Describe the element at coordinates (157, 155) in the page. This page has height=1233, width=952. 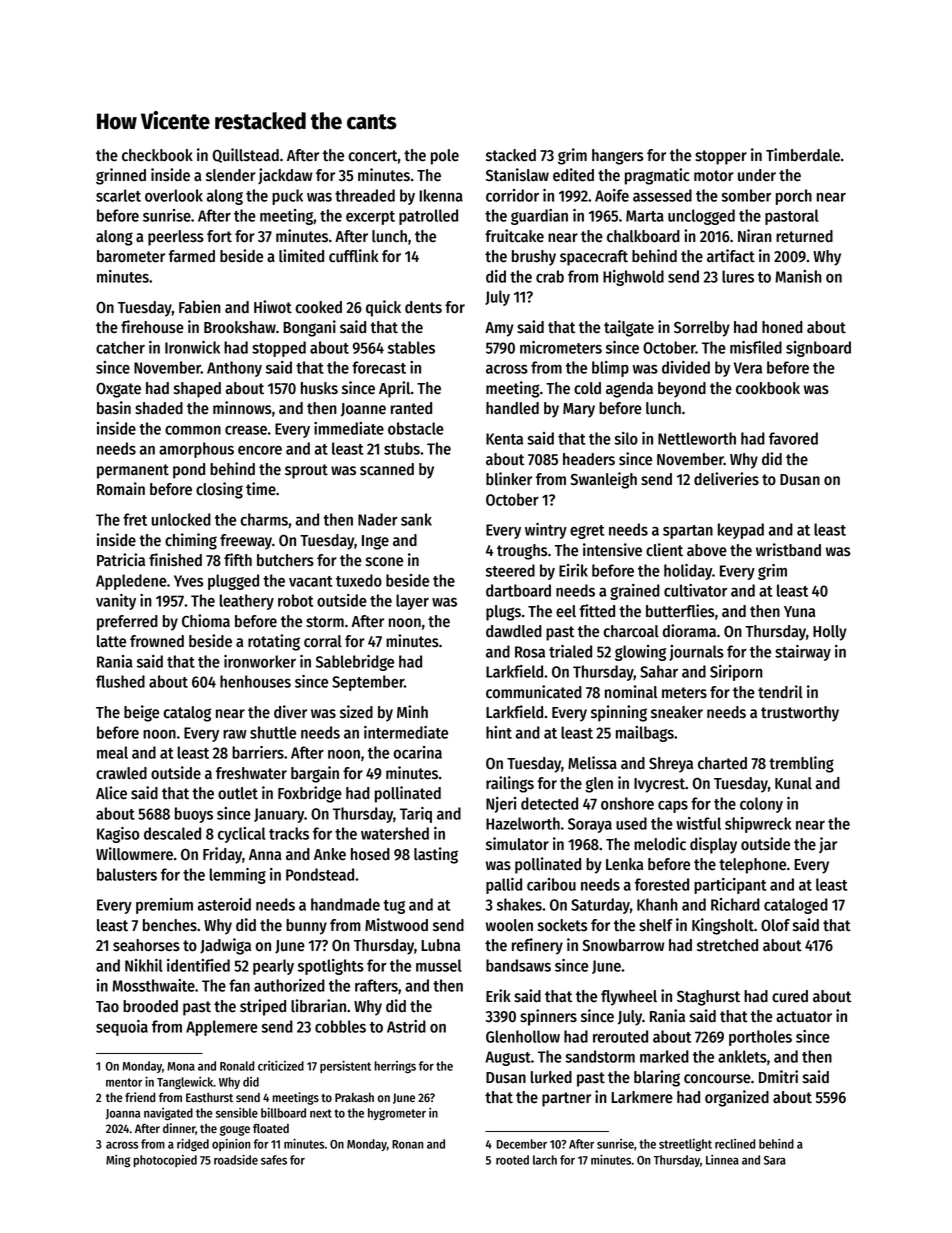
I see `checkbook` at that location.
